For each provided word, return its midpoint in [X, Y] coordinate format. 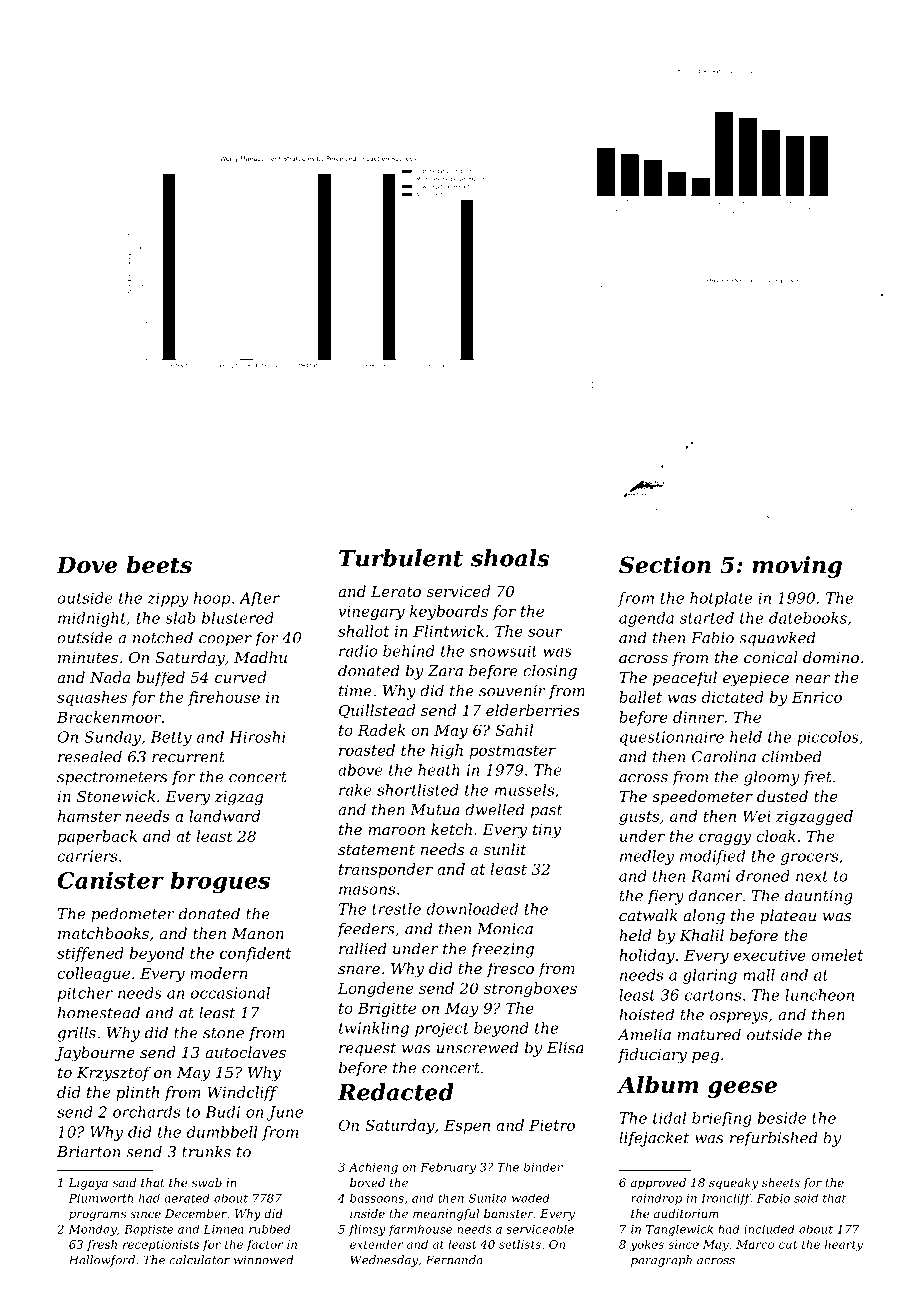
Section [665, 565]
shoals [510, 558]
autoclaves [245, 1052]
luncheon [819, 995]
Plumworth [101, 1198]
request [367, 1050]
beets [159, 565]
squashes [92, 698]
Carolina [724, 756]
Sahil [514, 730]
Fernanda [454, 1260]
